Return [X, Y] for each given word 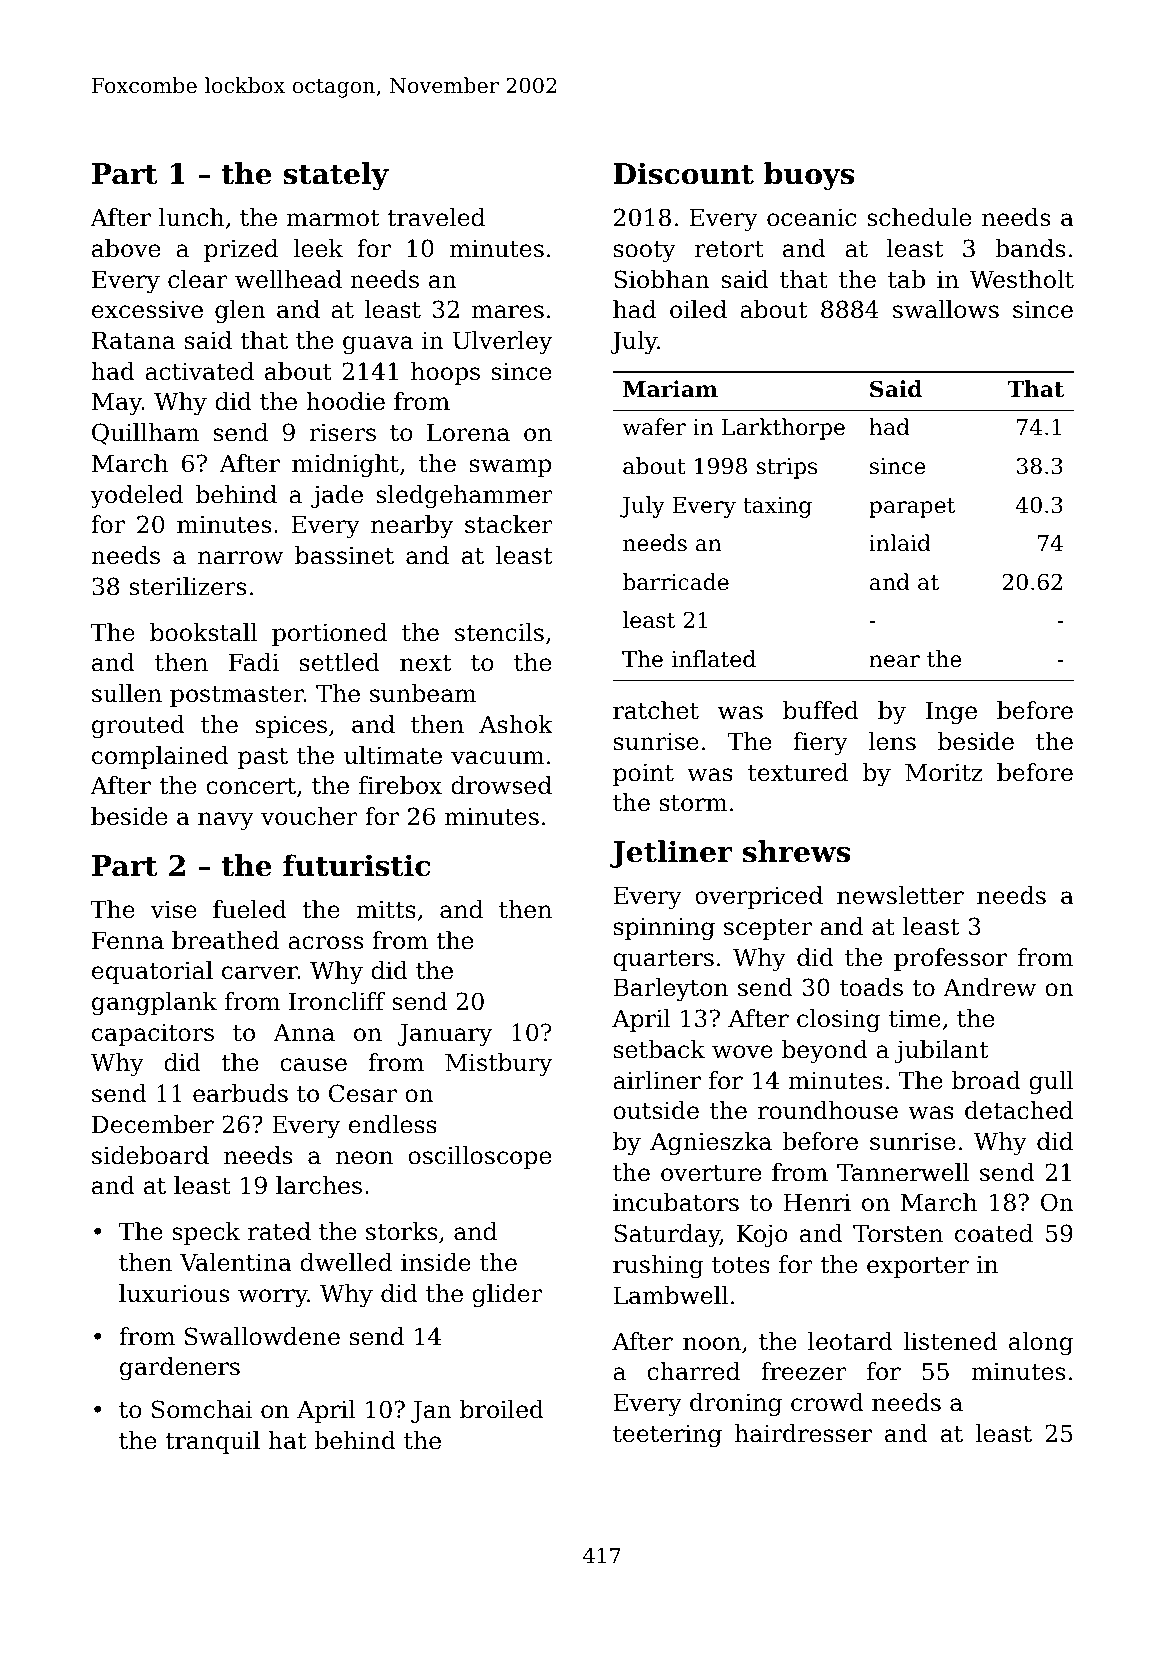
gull [1051, 1082]
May [117, 404]
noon [712, 1344]
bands [1030, 248]
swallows [946, 309]
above [126, 248]
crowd [827, 1402]
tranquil [212, 1442]
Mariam [670, 389]
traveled [436, 217]
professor [950, 959]
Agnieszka [711, 1143]
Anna [304, 1033]
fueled [250, 909]
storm [694, 803]
